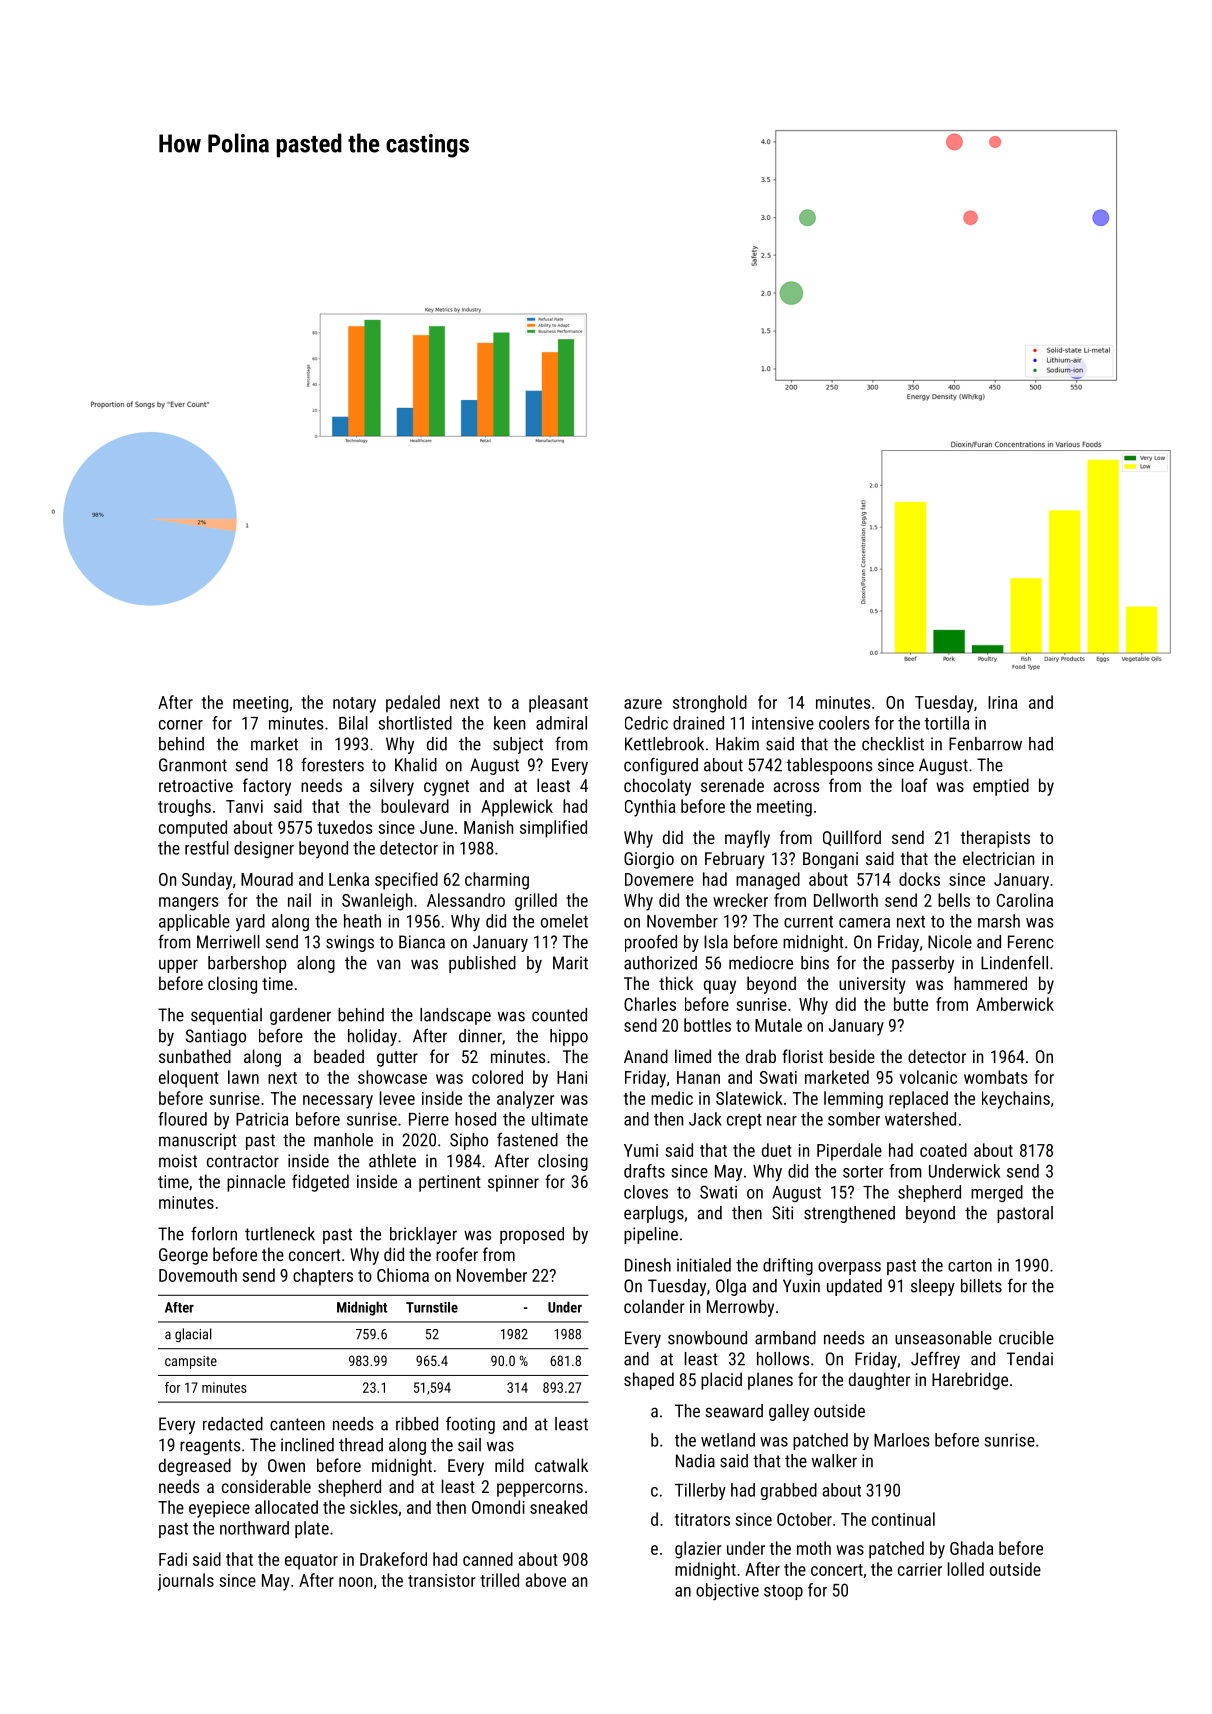  What do you see at coordinates (564, 921) in the screenshot?
I see `omelet` at bounding box center [564, 921].
